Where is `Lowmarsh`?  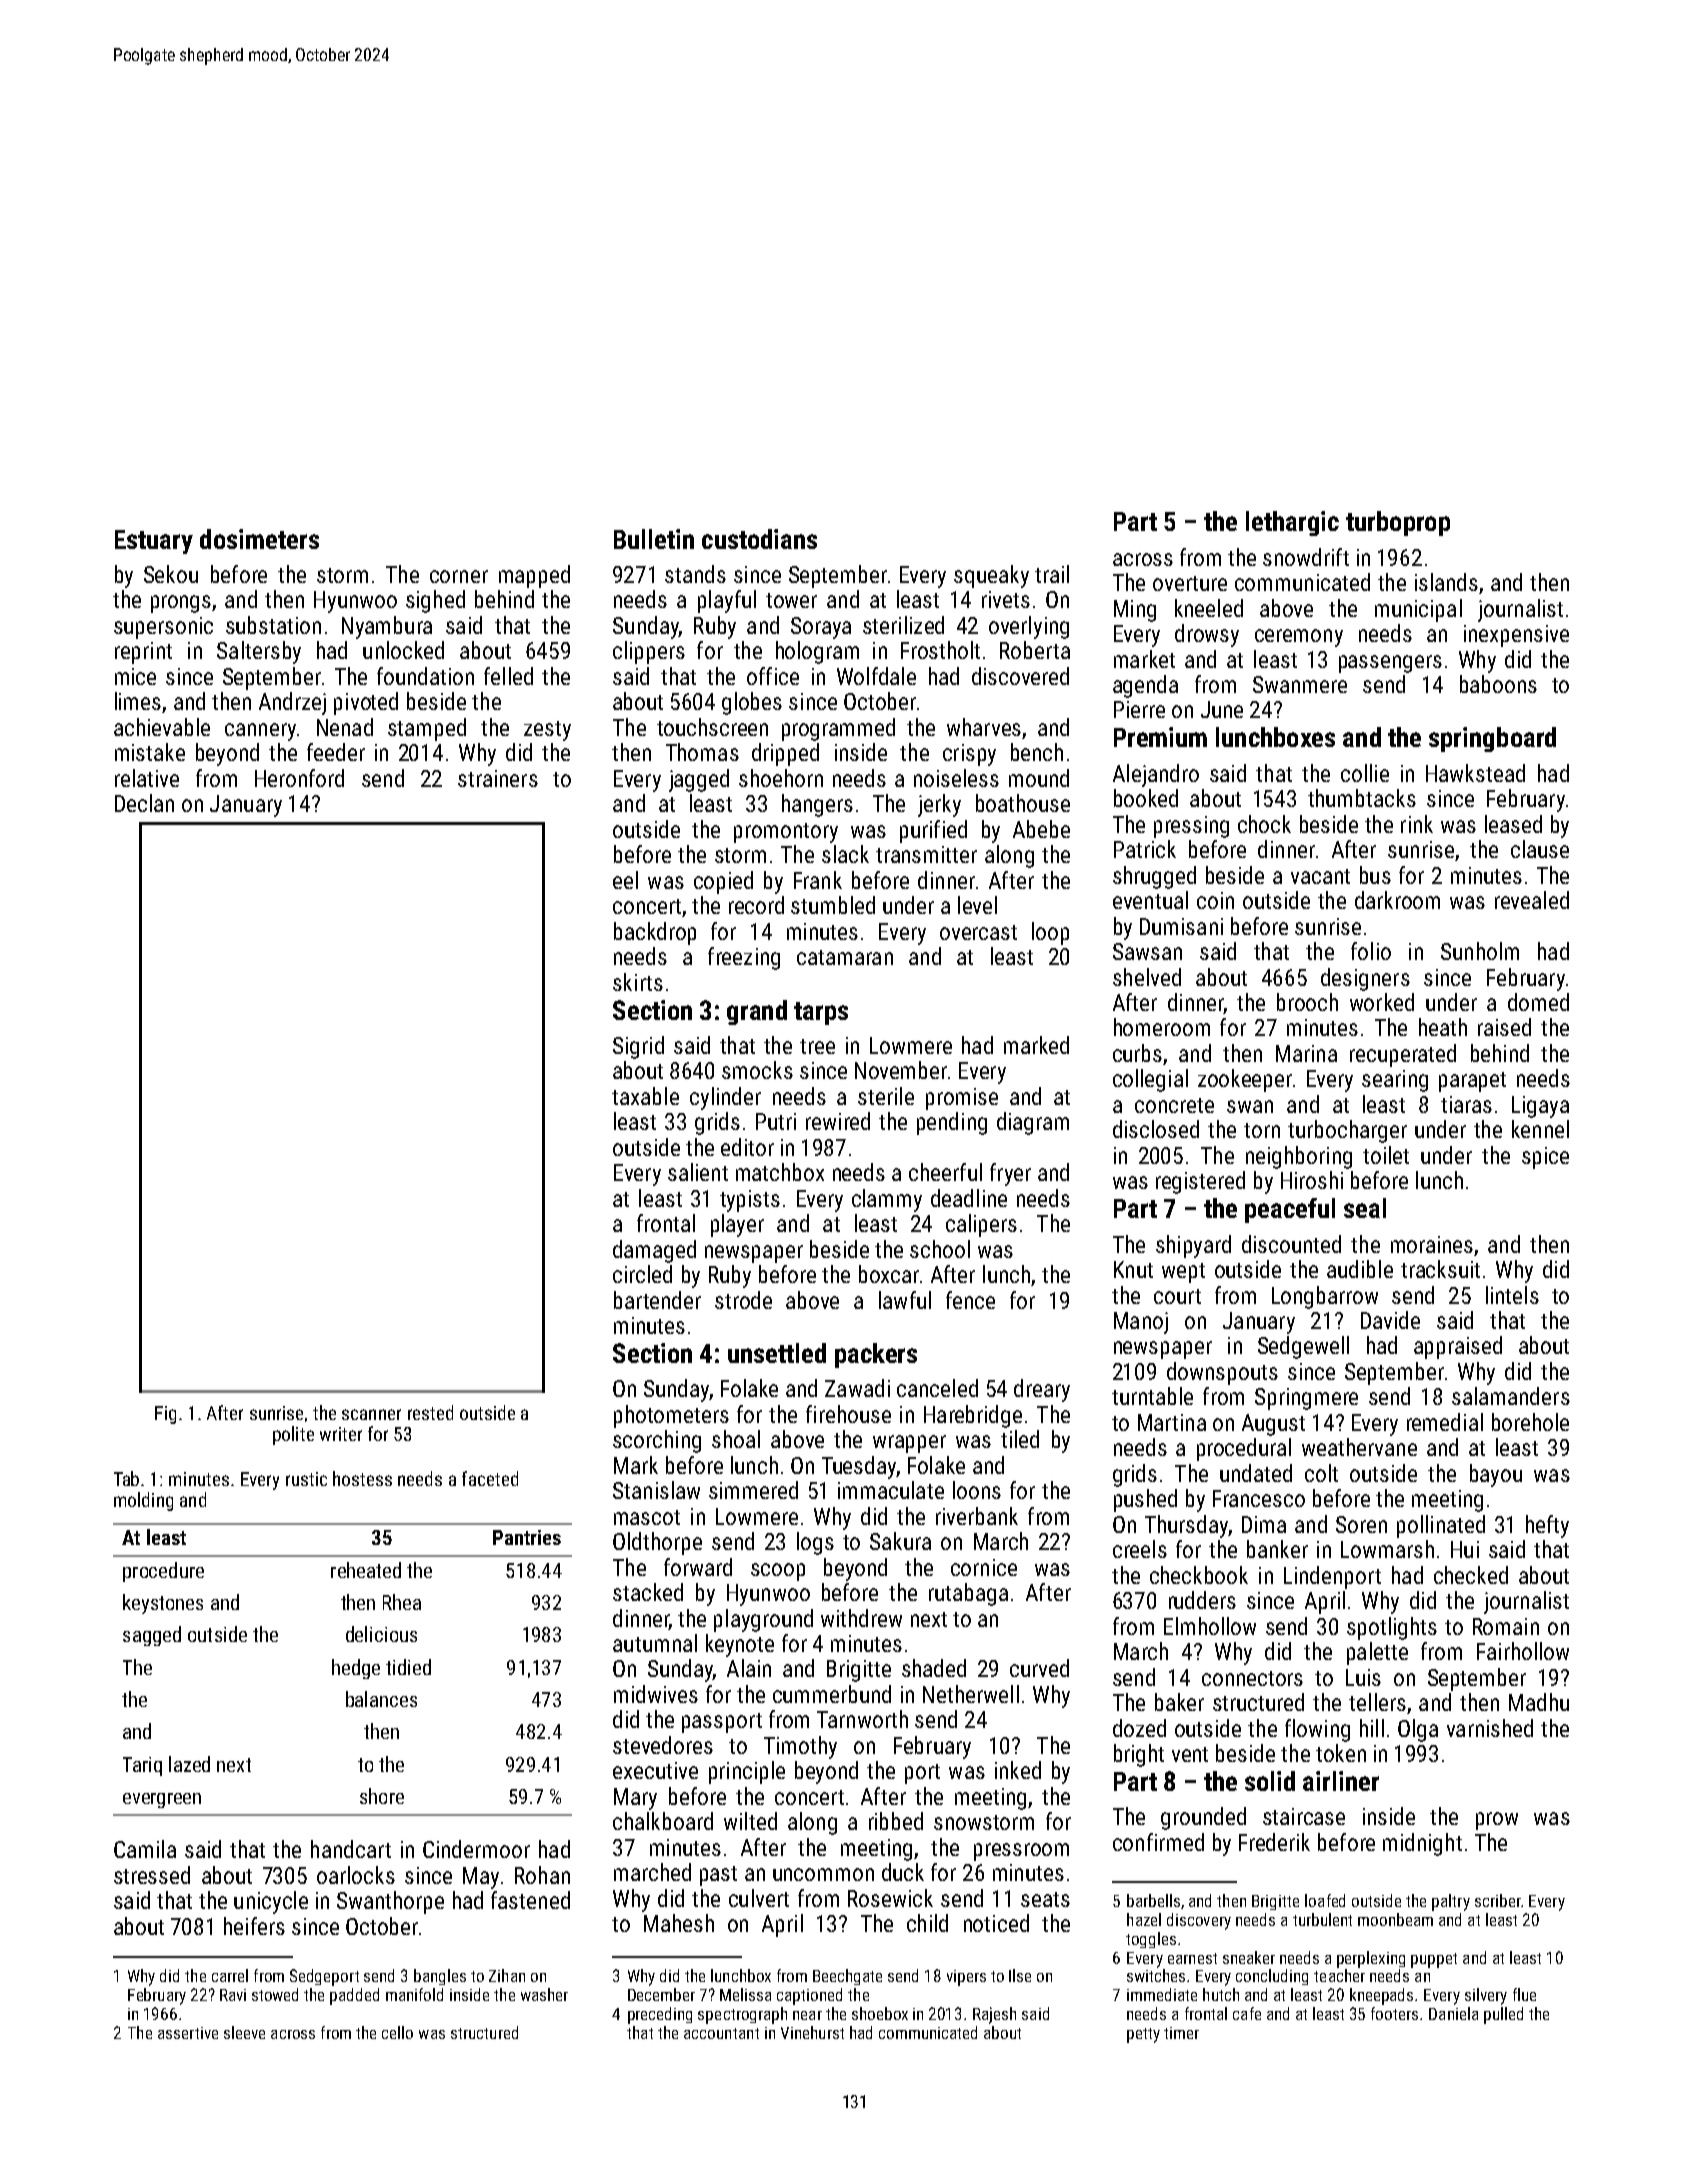 Lowmarsh is located at coordinates (1387, 1549).
